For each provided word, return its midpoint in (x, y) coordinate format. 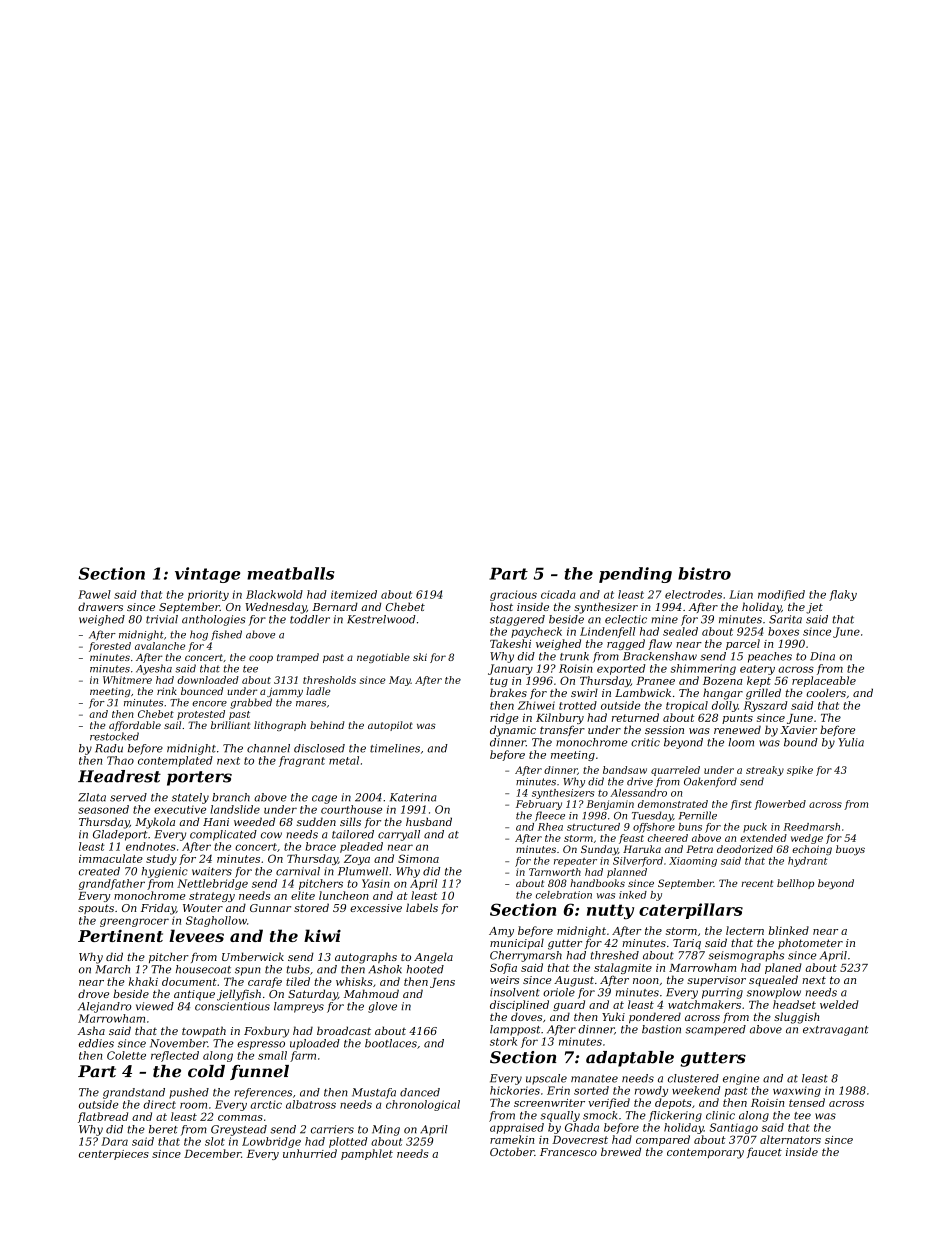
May (400, 681)
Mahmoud (371, 993)
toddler (310, 619)
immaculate (111, 858)
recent (757, 883)
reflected (175, 1056)
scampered (715, 1030)
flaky (843, 595)
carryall (399, 835)
